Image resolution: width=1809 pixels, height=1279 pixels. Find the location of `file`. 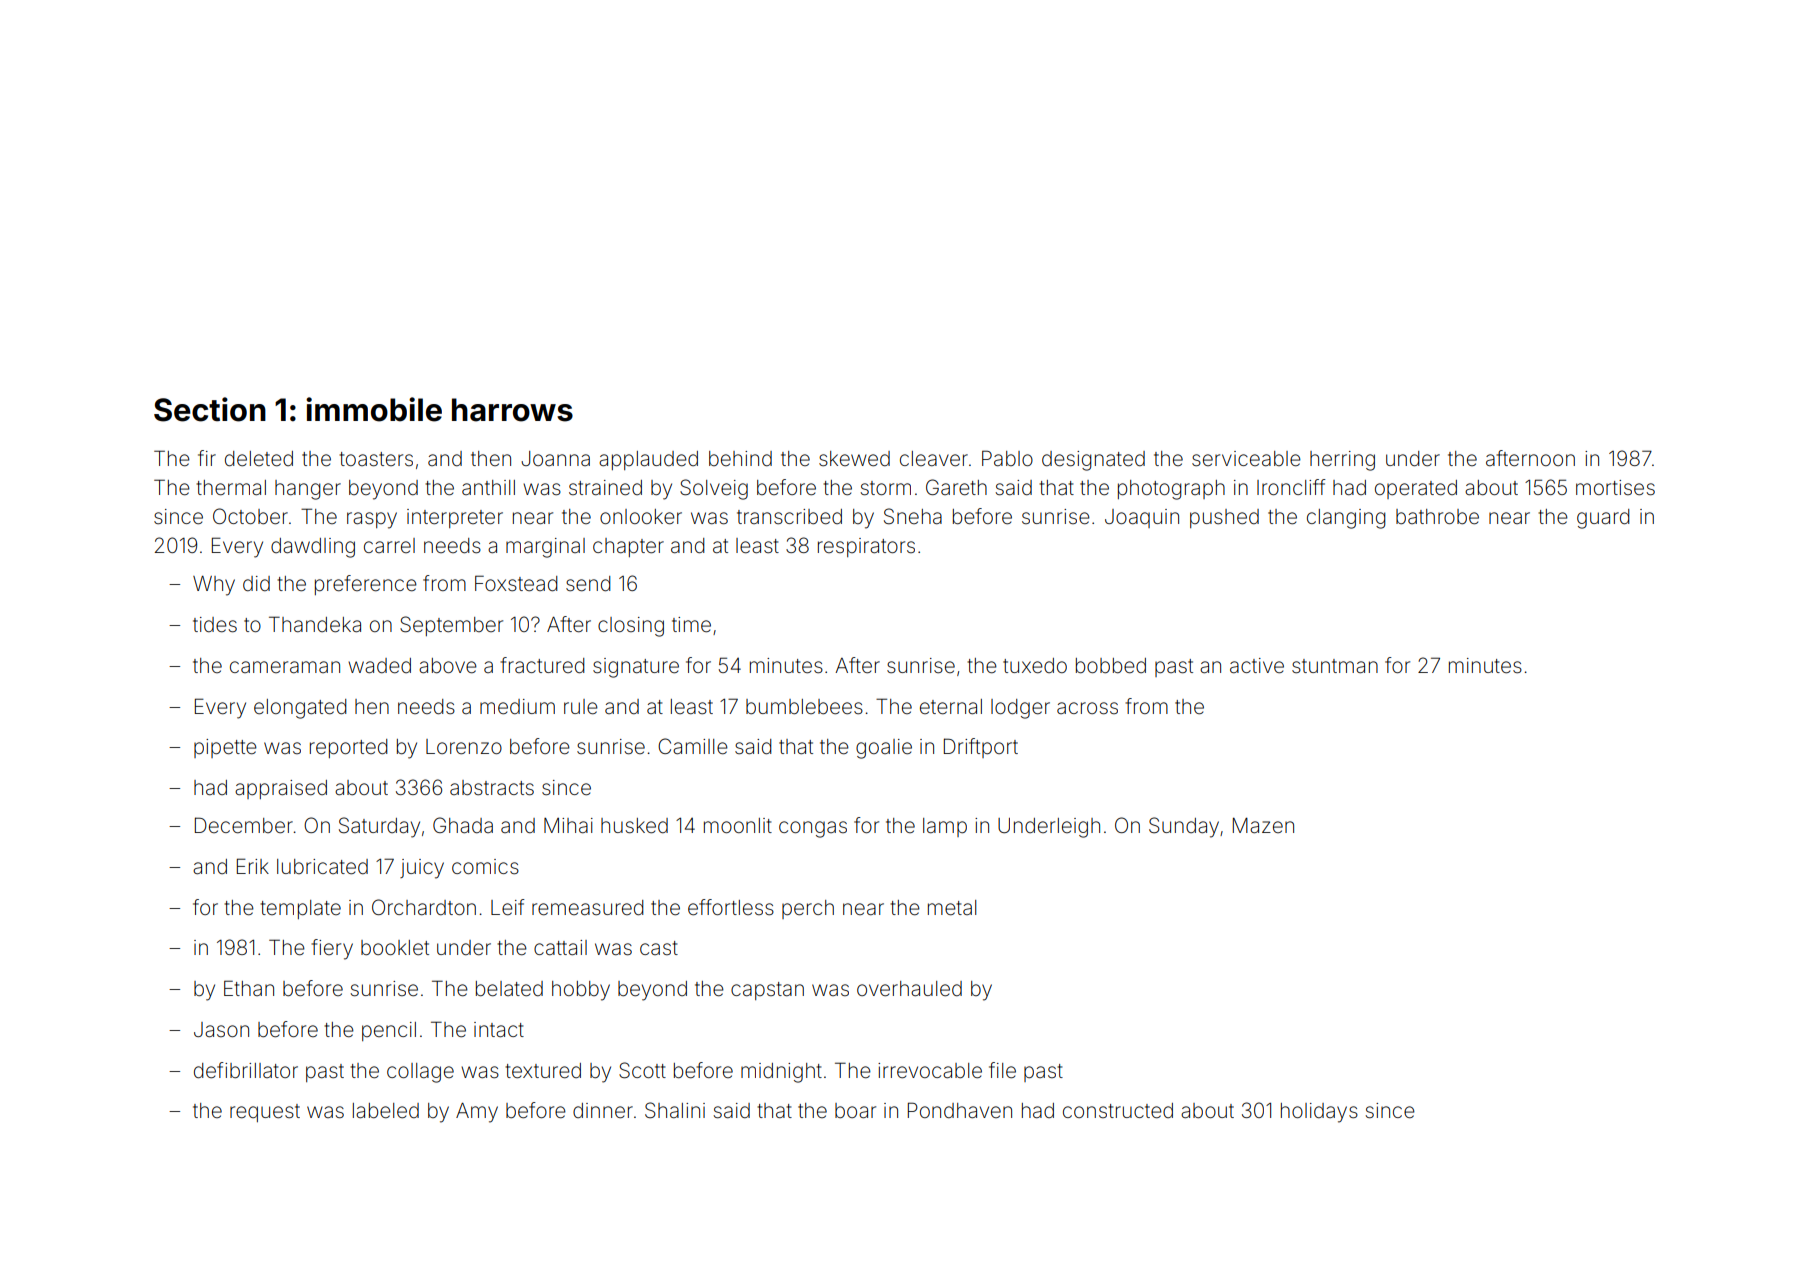

file is located at coordinates (1002, 1070).
